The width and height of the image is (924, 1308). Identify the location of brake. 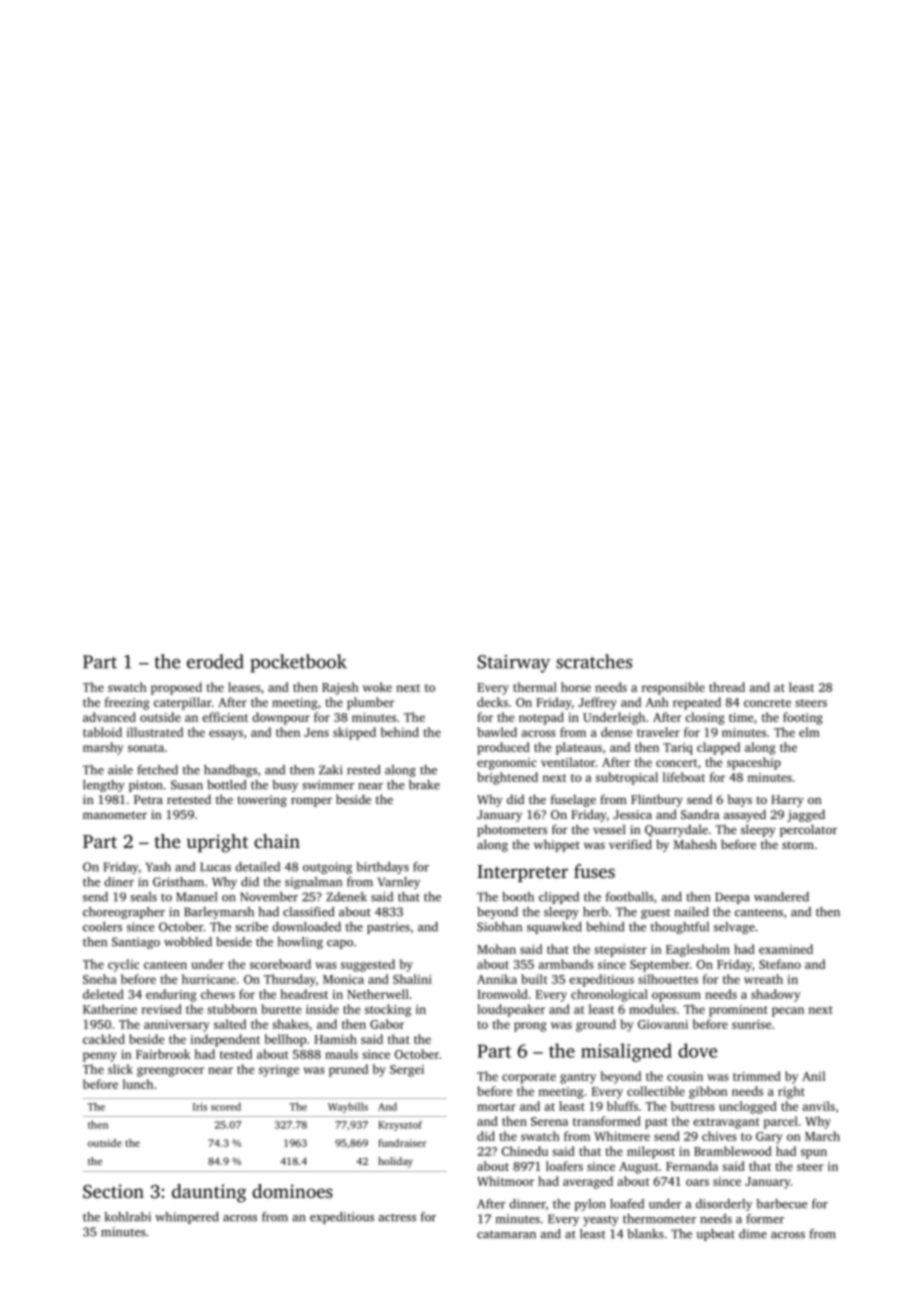
(424, 785).
